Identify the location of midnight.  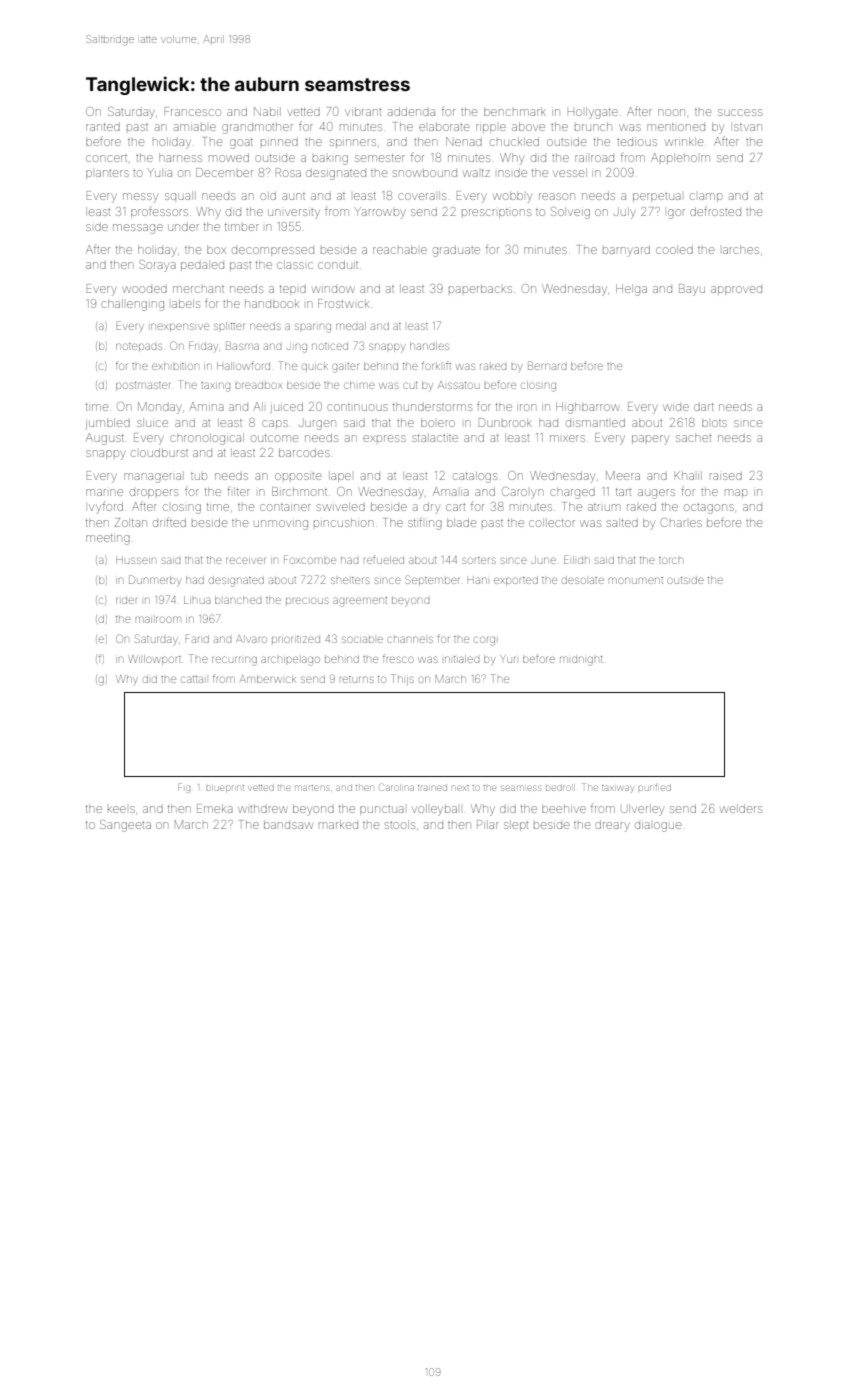
(581, 661).
